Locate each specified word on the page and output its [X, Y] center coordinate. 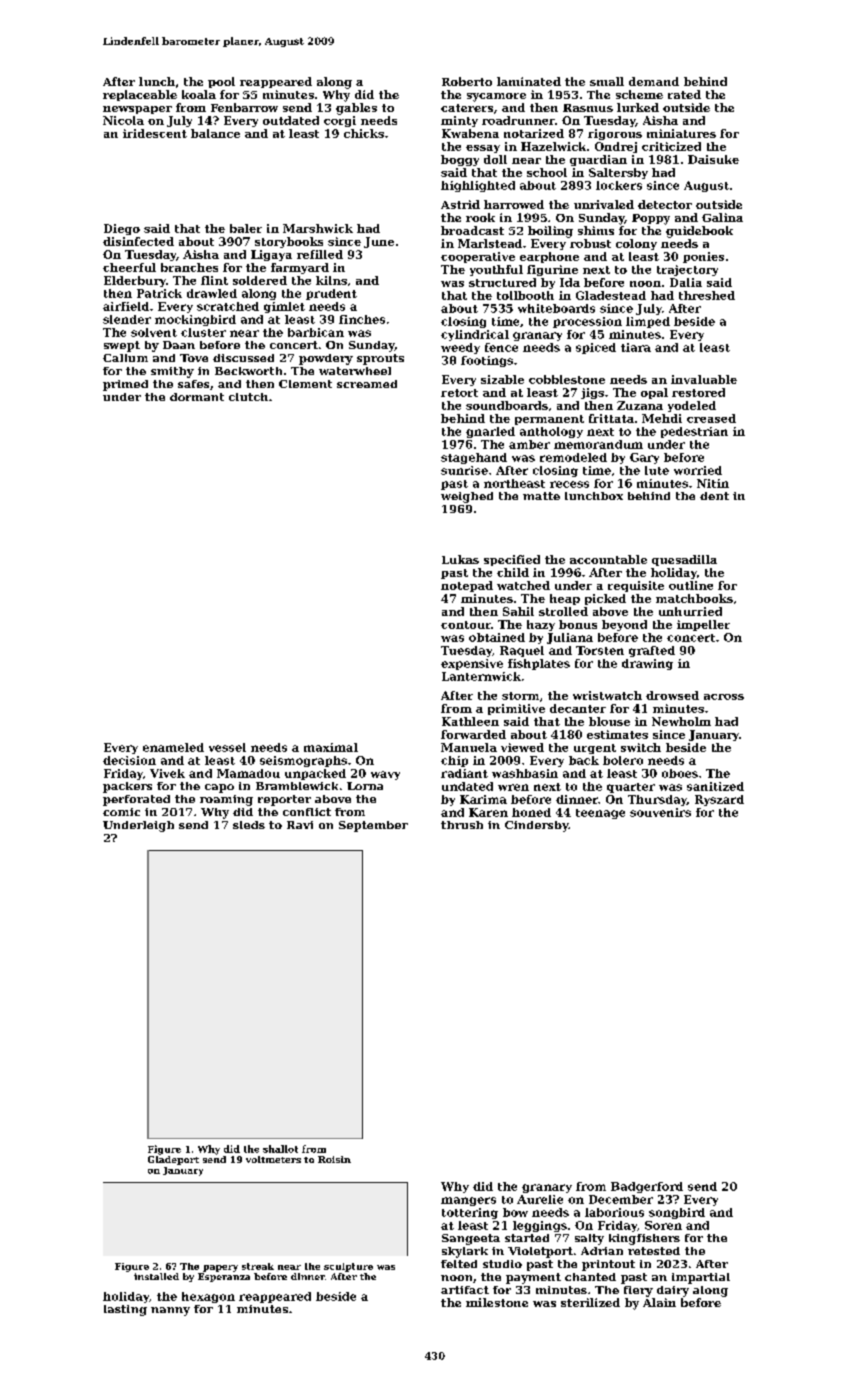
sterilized [590, 1302]
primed [125, 385]
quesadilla [684, 560]
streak [258, 1266]
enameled [173, 747]
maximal [331, 747]
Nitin [713, 483]
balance [215, 133]
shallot [280, 1149]
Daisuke [713, 159]
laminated [529, 81]
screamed [367, 384]
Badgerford [647, 1187]
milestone [497, 1302]
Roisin [334, 1159]
